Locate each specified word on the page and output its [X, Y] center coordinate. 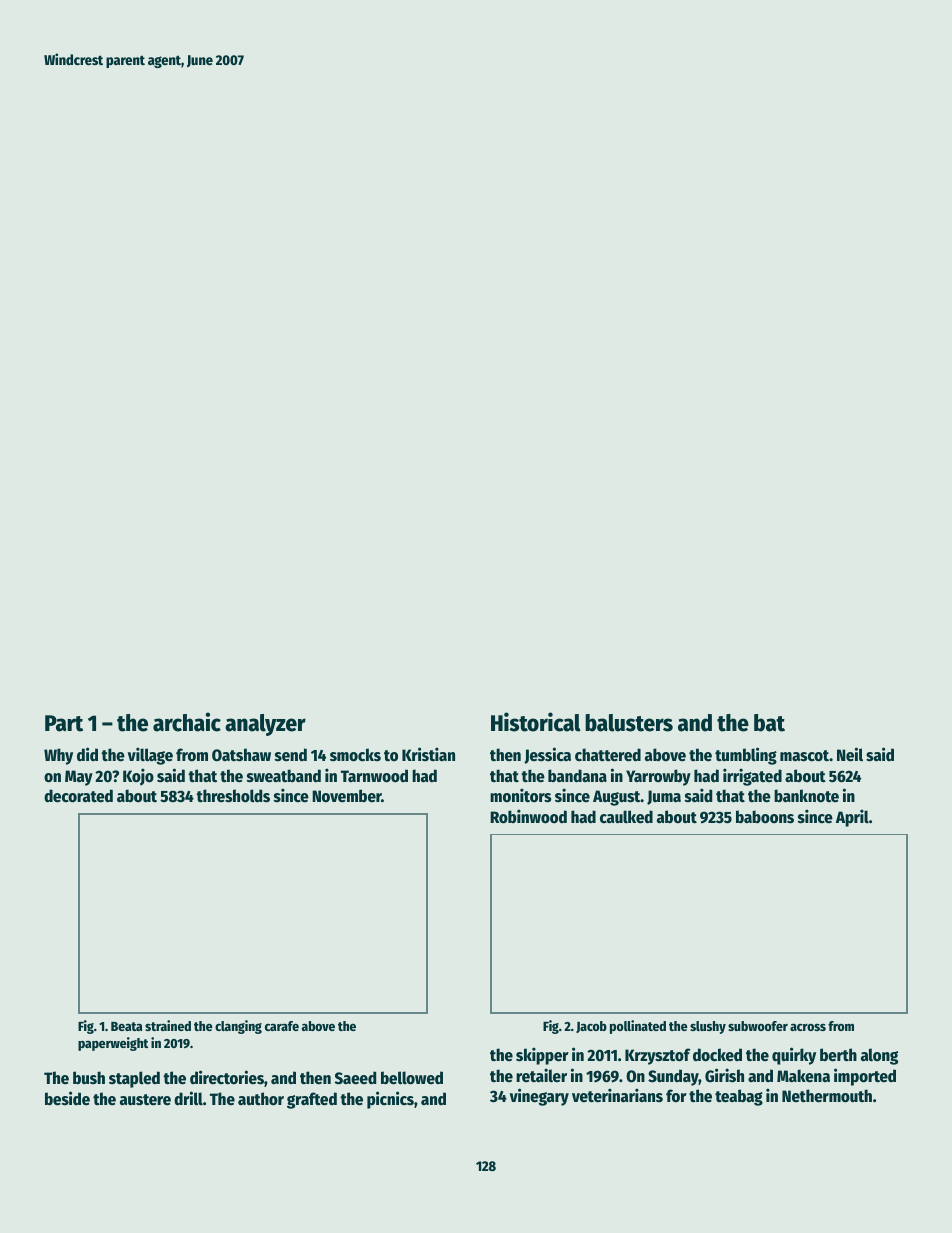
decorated [78, 796]
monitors [520, 795]
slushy [708, 1027]
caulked [626, 817]
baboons [765, 817]
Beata [126, 1026]
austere [145, 1100]
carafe [282, 1026]
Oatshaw [241, 755]
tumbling [746, 756]
